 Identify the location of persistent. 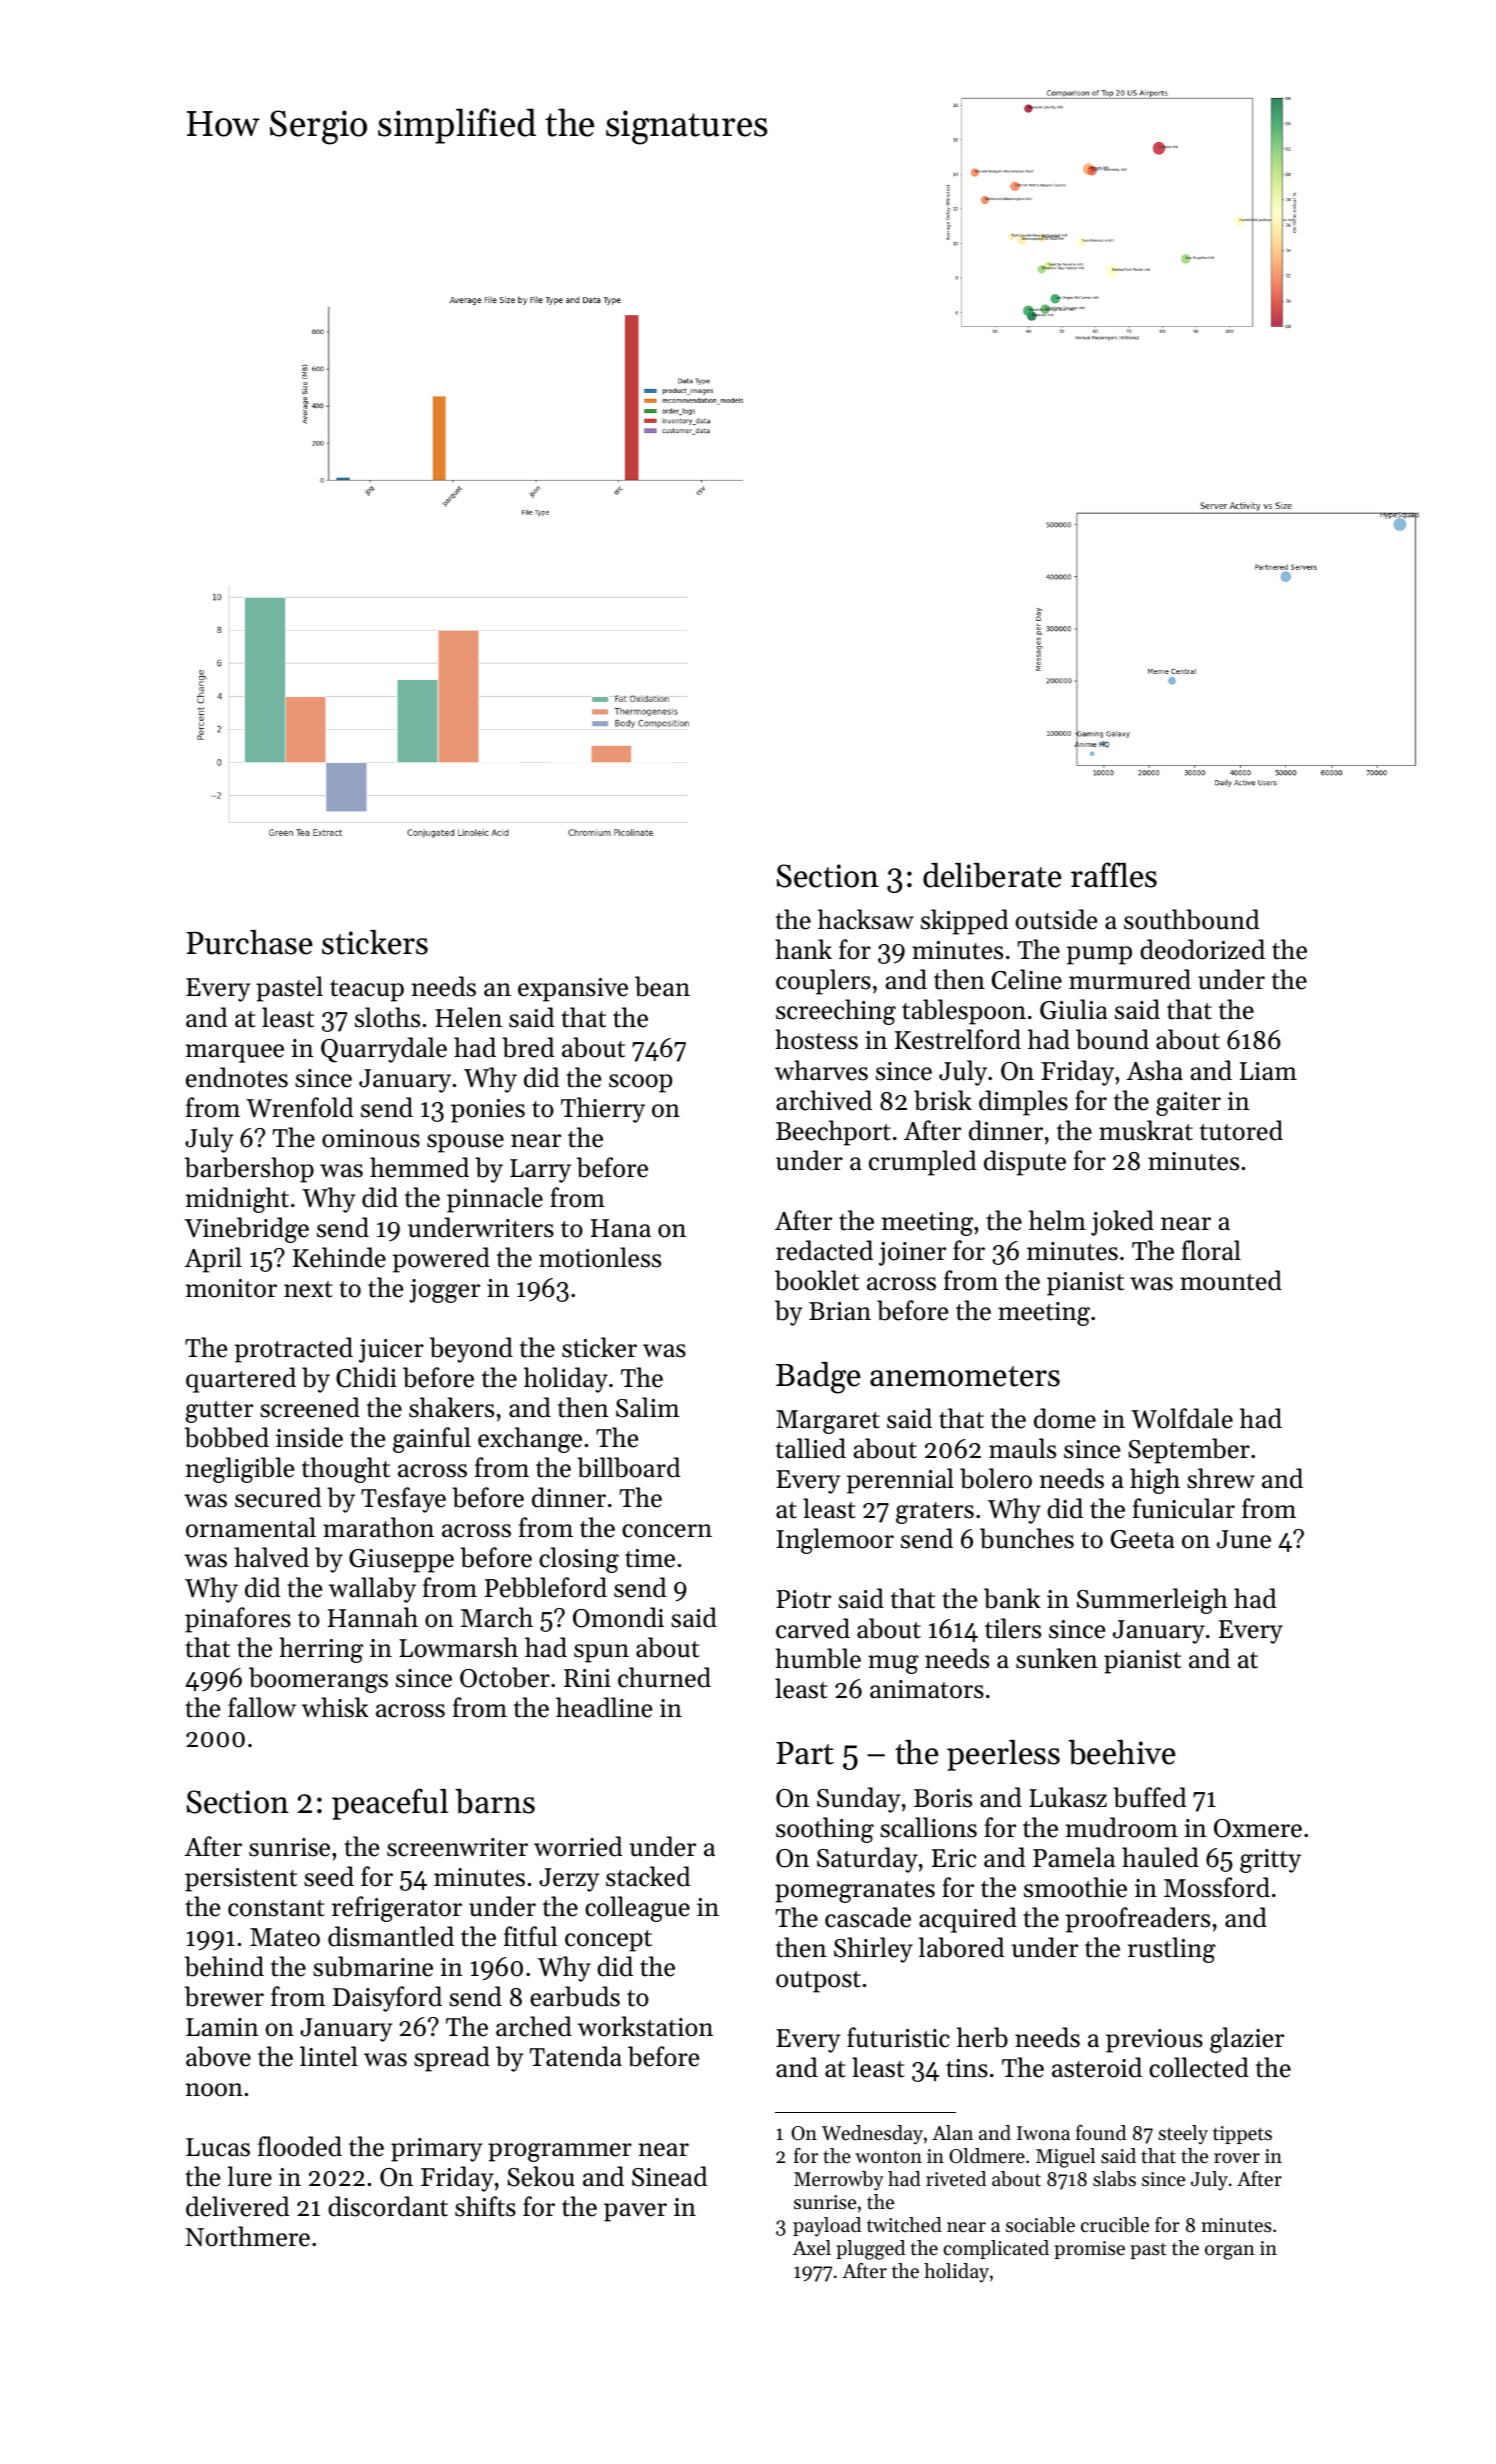
(241, 1880).
